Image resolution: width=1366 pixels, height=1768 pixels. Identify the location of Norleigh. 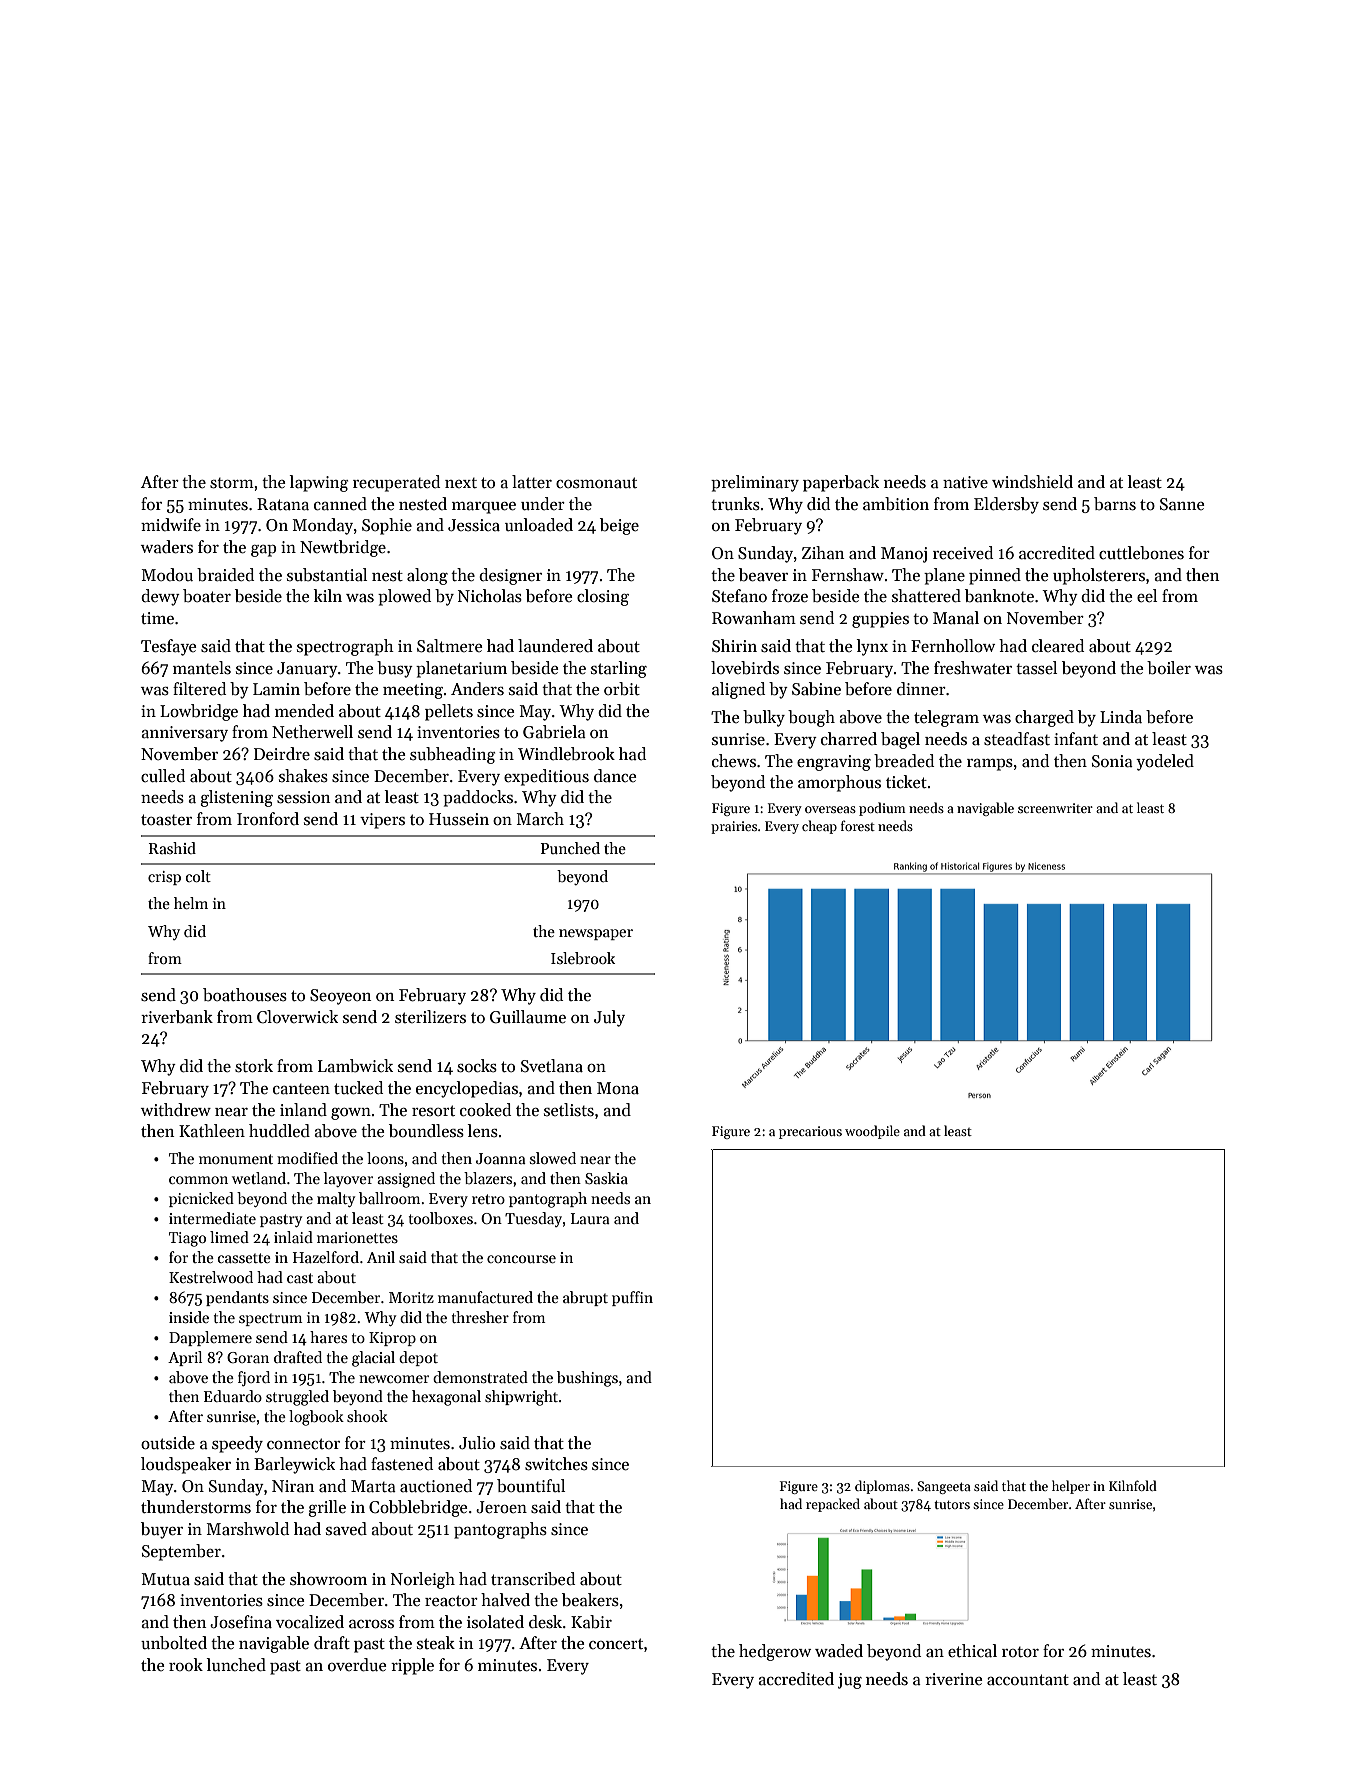
(423, 1580).
